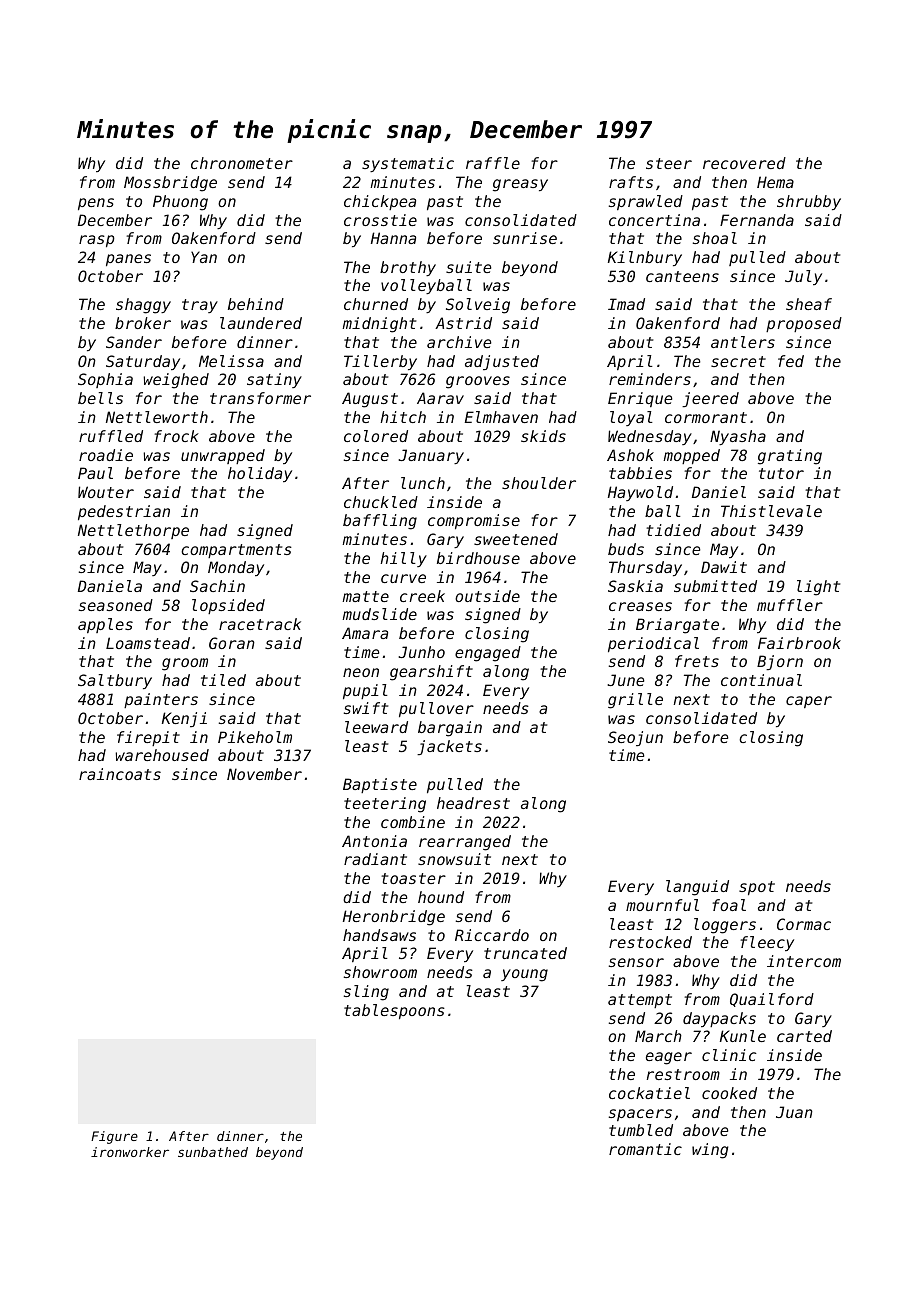 This page has width=924, height=1308. Describe the element at coordinates (213, 1152) in the page. I see `sunbathed` at that location.
